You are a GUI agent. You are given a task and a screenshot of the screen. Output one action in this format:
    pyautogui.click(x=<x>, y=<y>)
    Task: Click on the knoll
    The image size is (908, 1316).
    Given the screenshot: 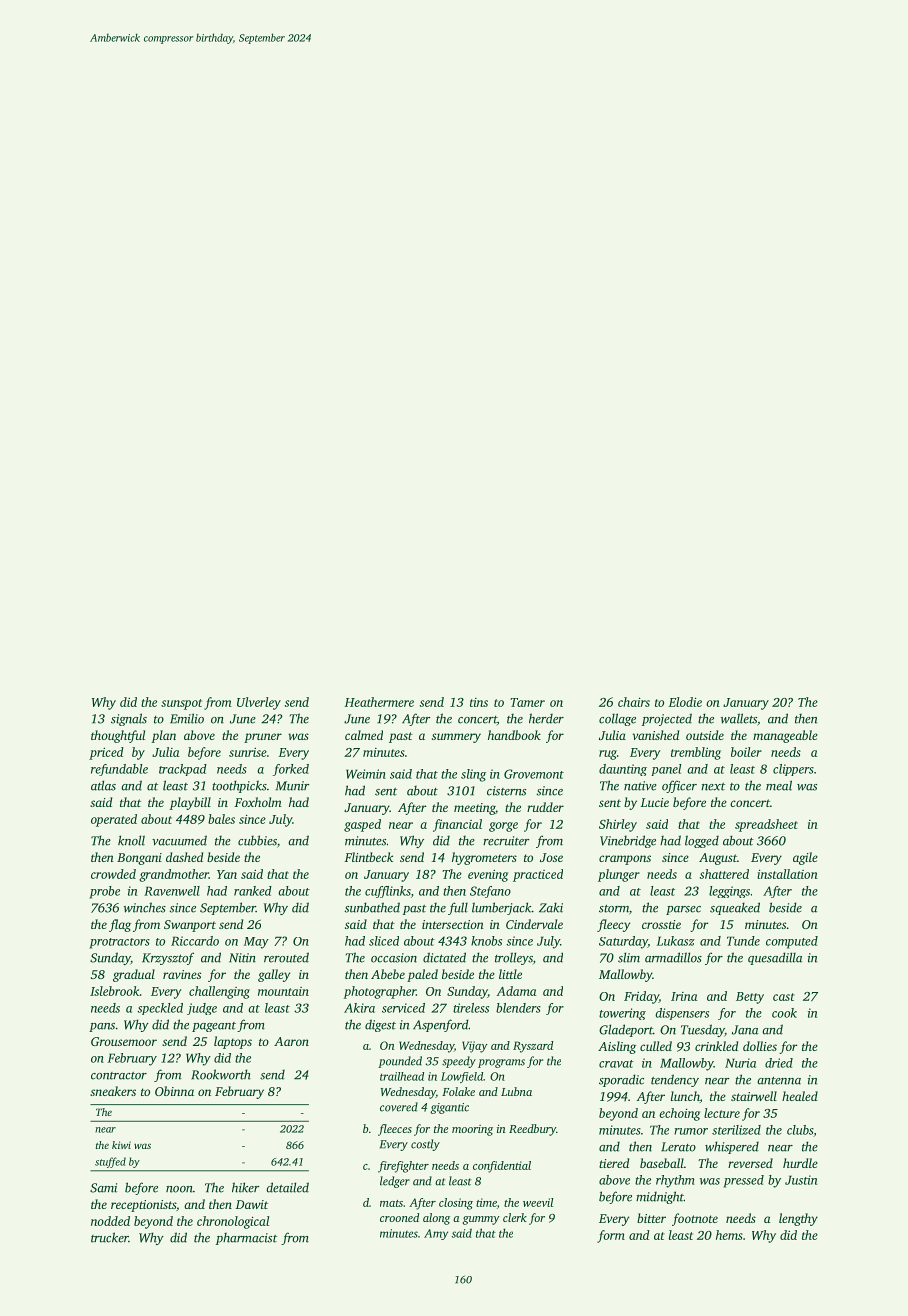 What is the action you would take?
    pyautogui.click(x=131, y=840)
